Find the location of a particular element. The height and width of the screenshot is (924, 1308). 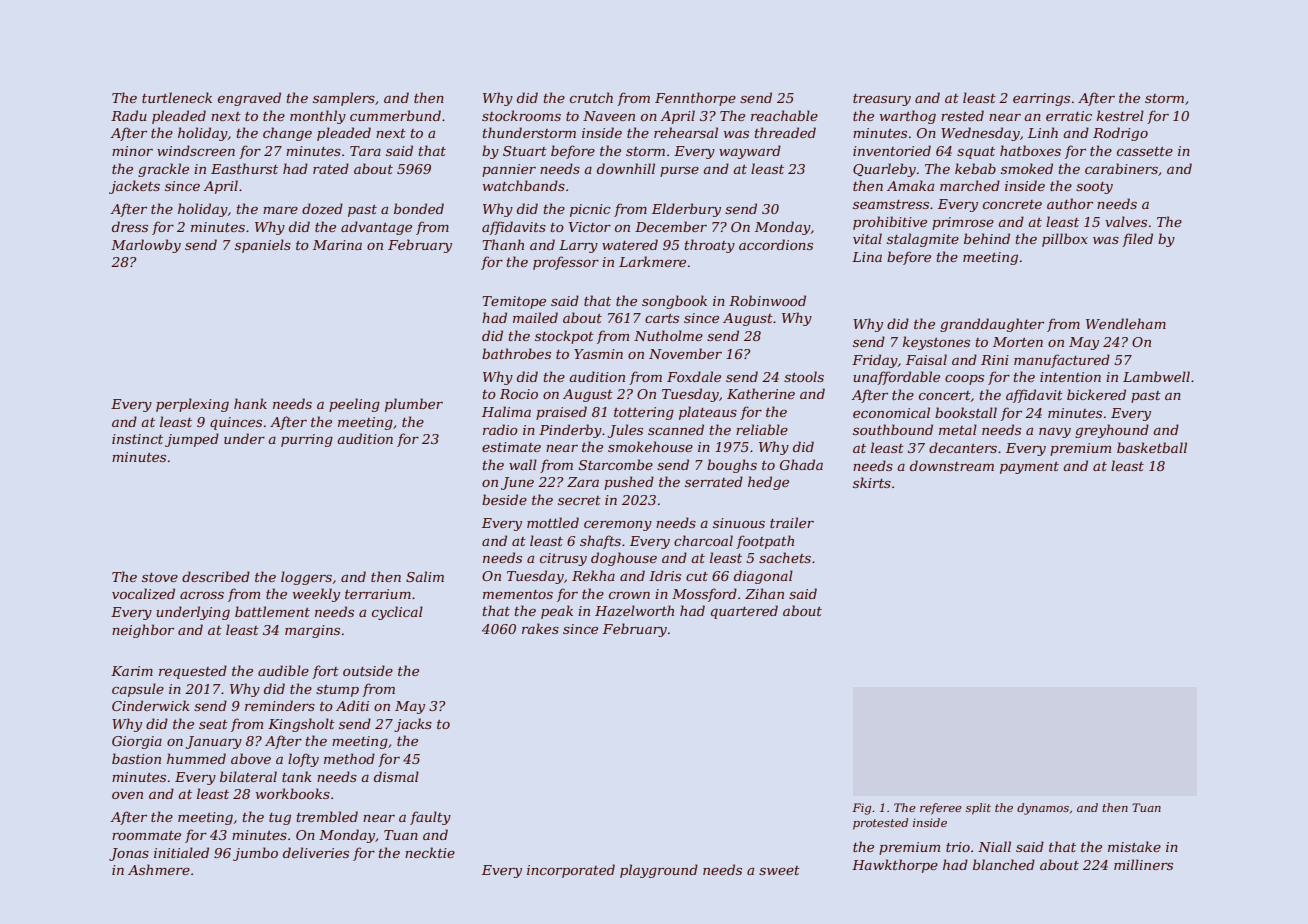

January is located at coordinates (214, 742).
